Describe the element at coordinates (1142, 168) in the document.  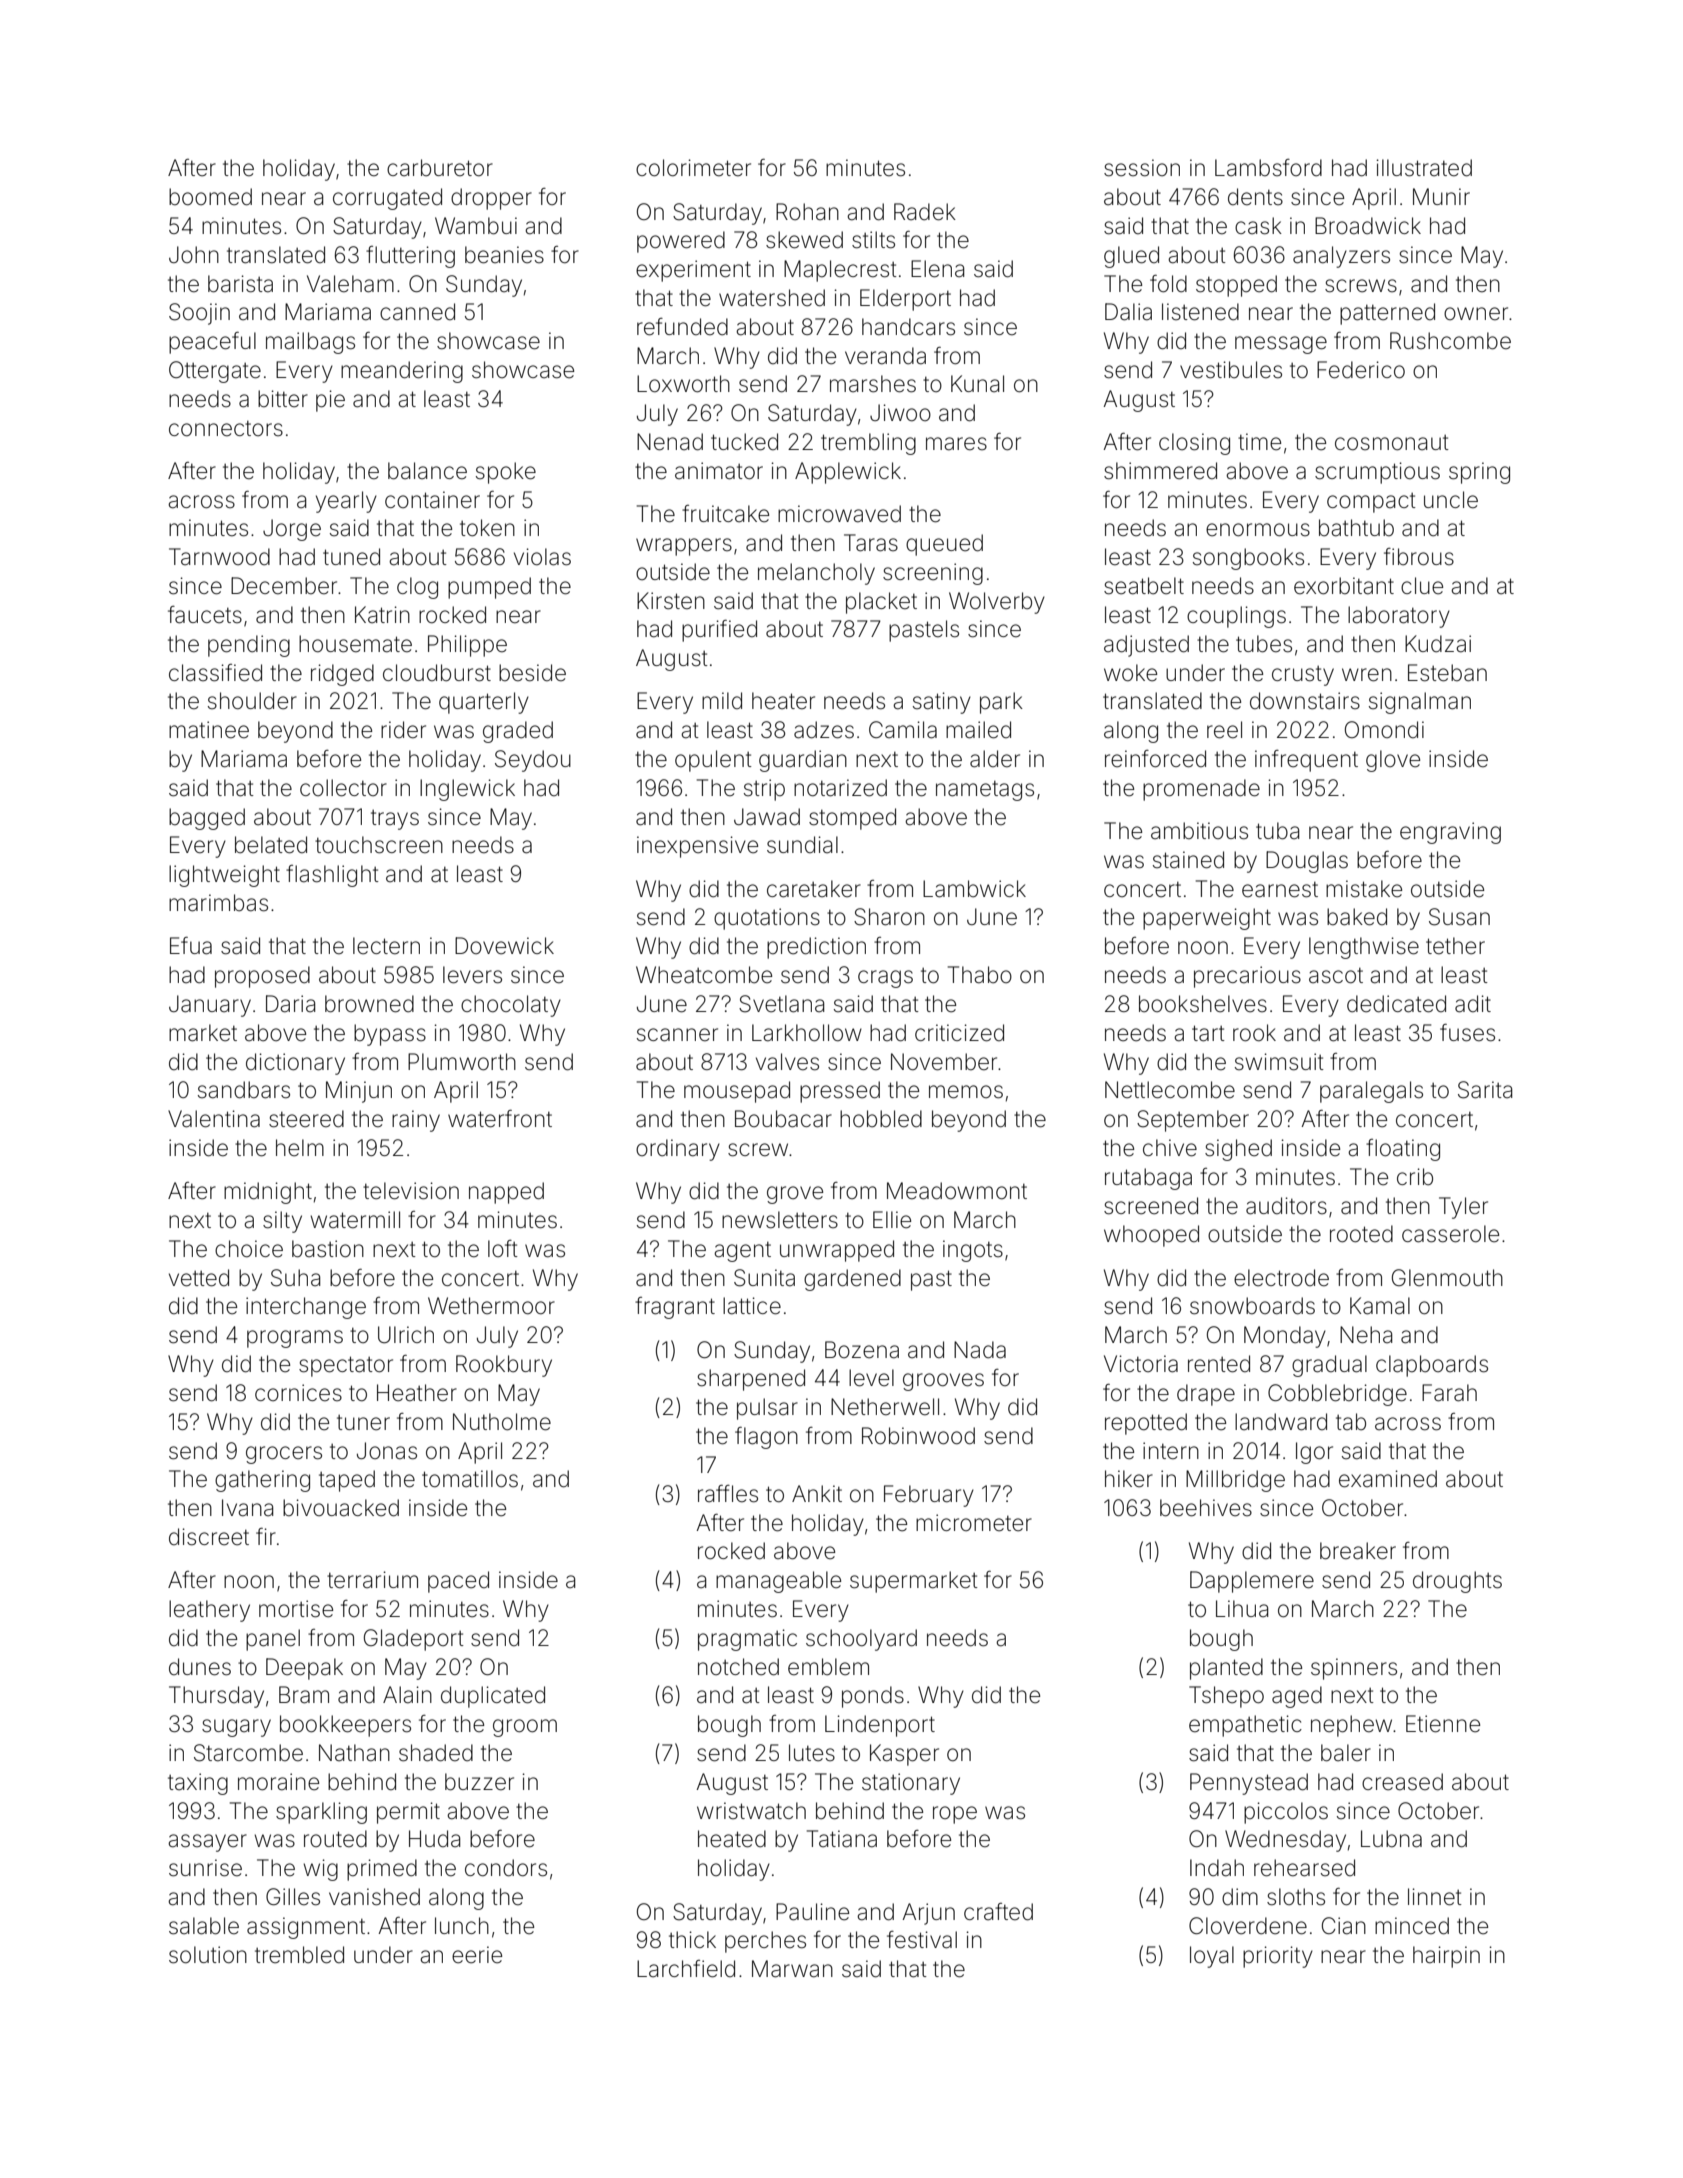
I see `session` at that location.
